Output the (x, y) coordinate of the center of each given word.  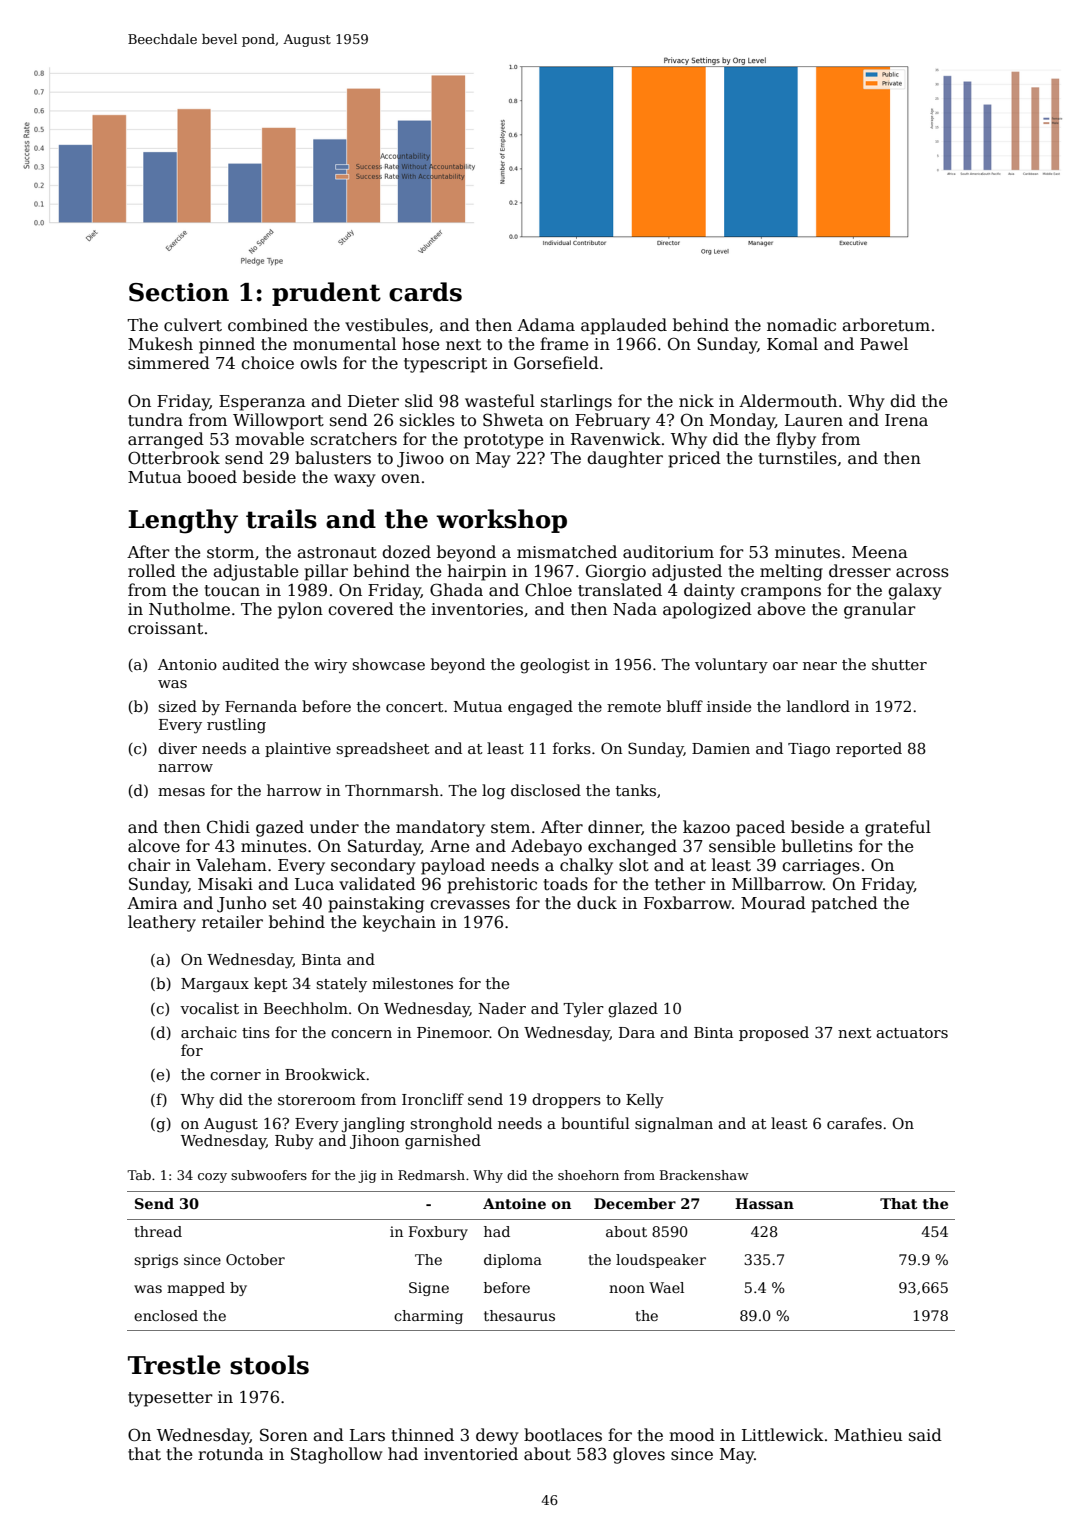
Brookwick (325, 1074)
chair (149, 865)
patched (844, 904)
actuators (912, 1033)
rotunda (231, 1453)
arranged (166, 440)
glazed (633, 1010)
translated (620, 590)
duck (597, 903)
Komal (792, 343)
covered (361, 609)
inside (729, 706)
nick (696, 400)
